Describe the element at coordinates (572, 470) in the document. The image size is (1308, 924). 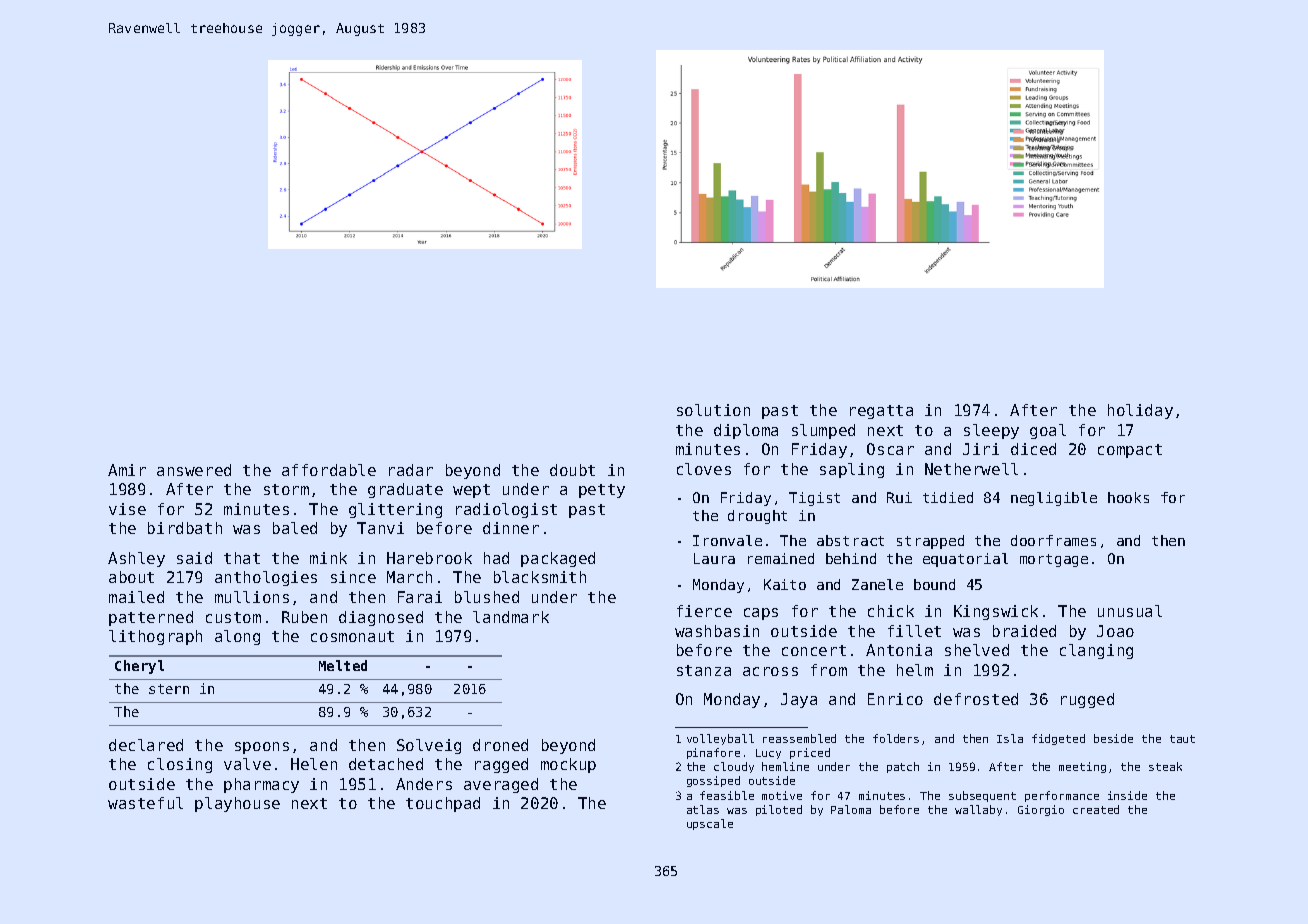
I see `doubt` at that location.
